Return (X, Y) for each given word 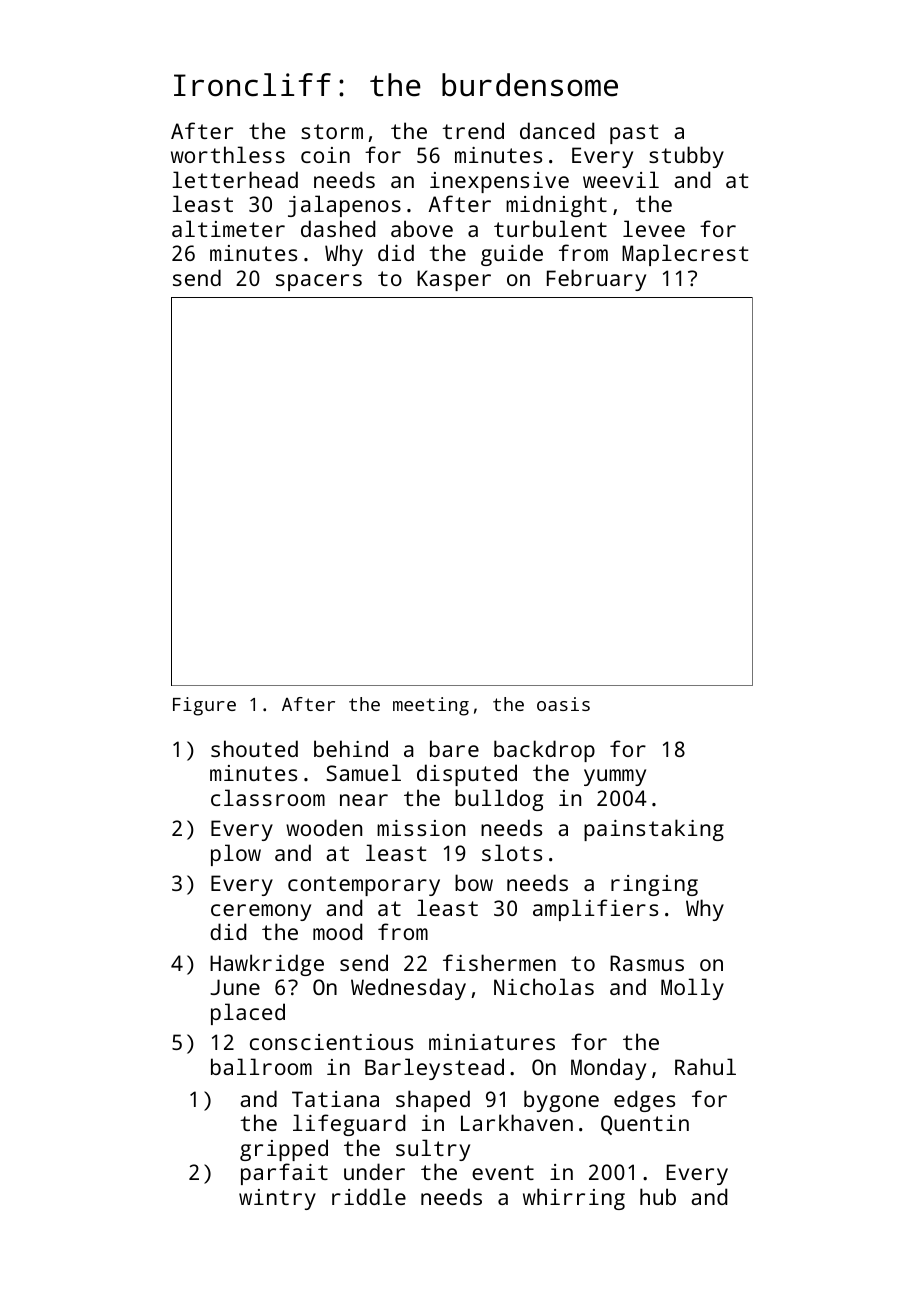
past (634, 134)
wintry (277, 1199)
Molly (692, 989)
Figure (204, 706)
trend (473, 130)
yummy (615, 777)
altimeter (228, 228)
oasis (563, 704)
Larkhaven (517, 1122)
